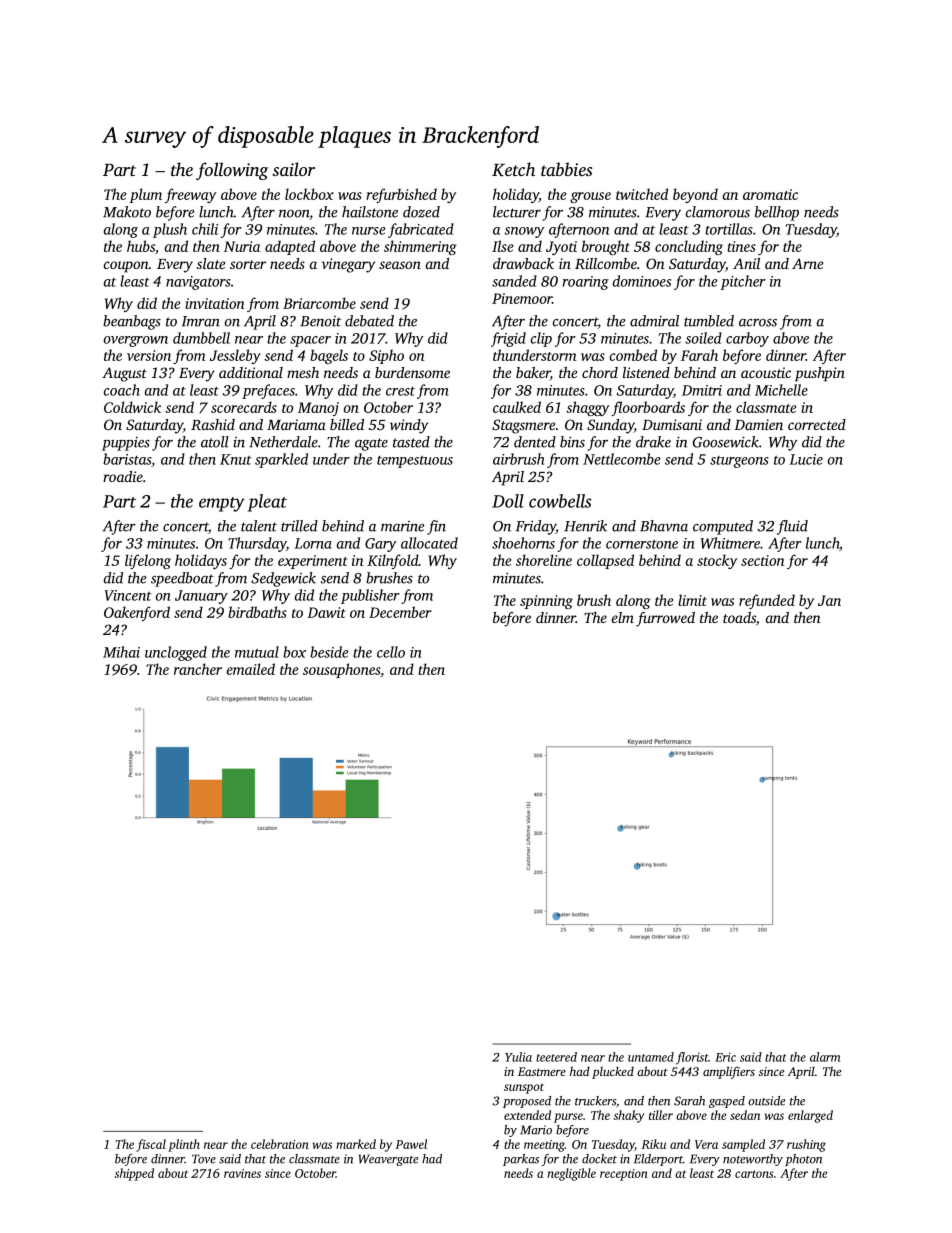 The width and height of the document is (952, 1233). Describe the element at coordinates (556, 1057) in the document. I see `teetered` at that location.
